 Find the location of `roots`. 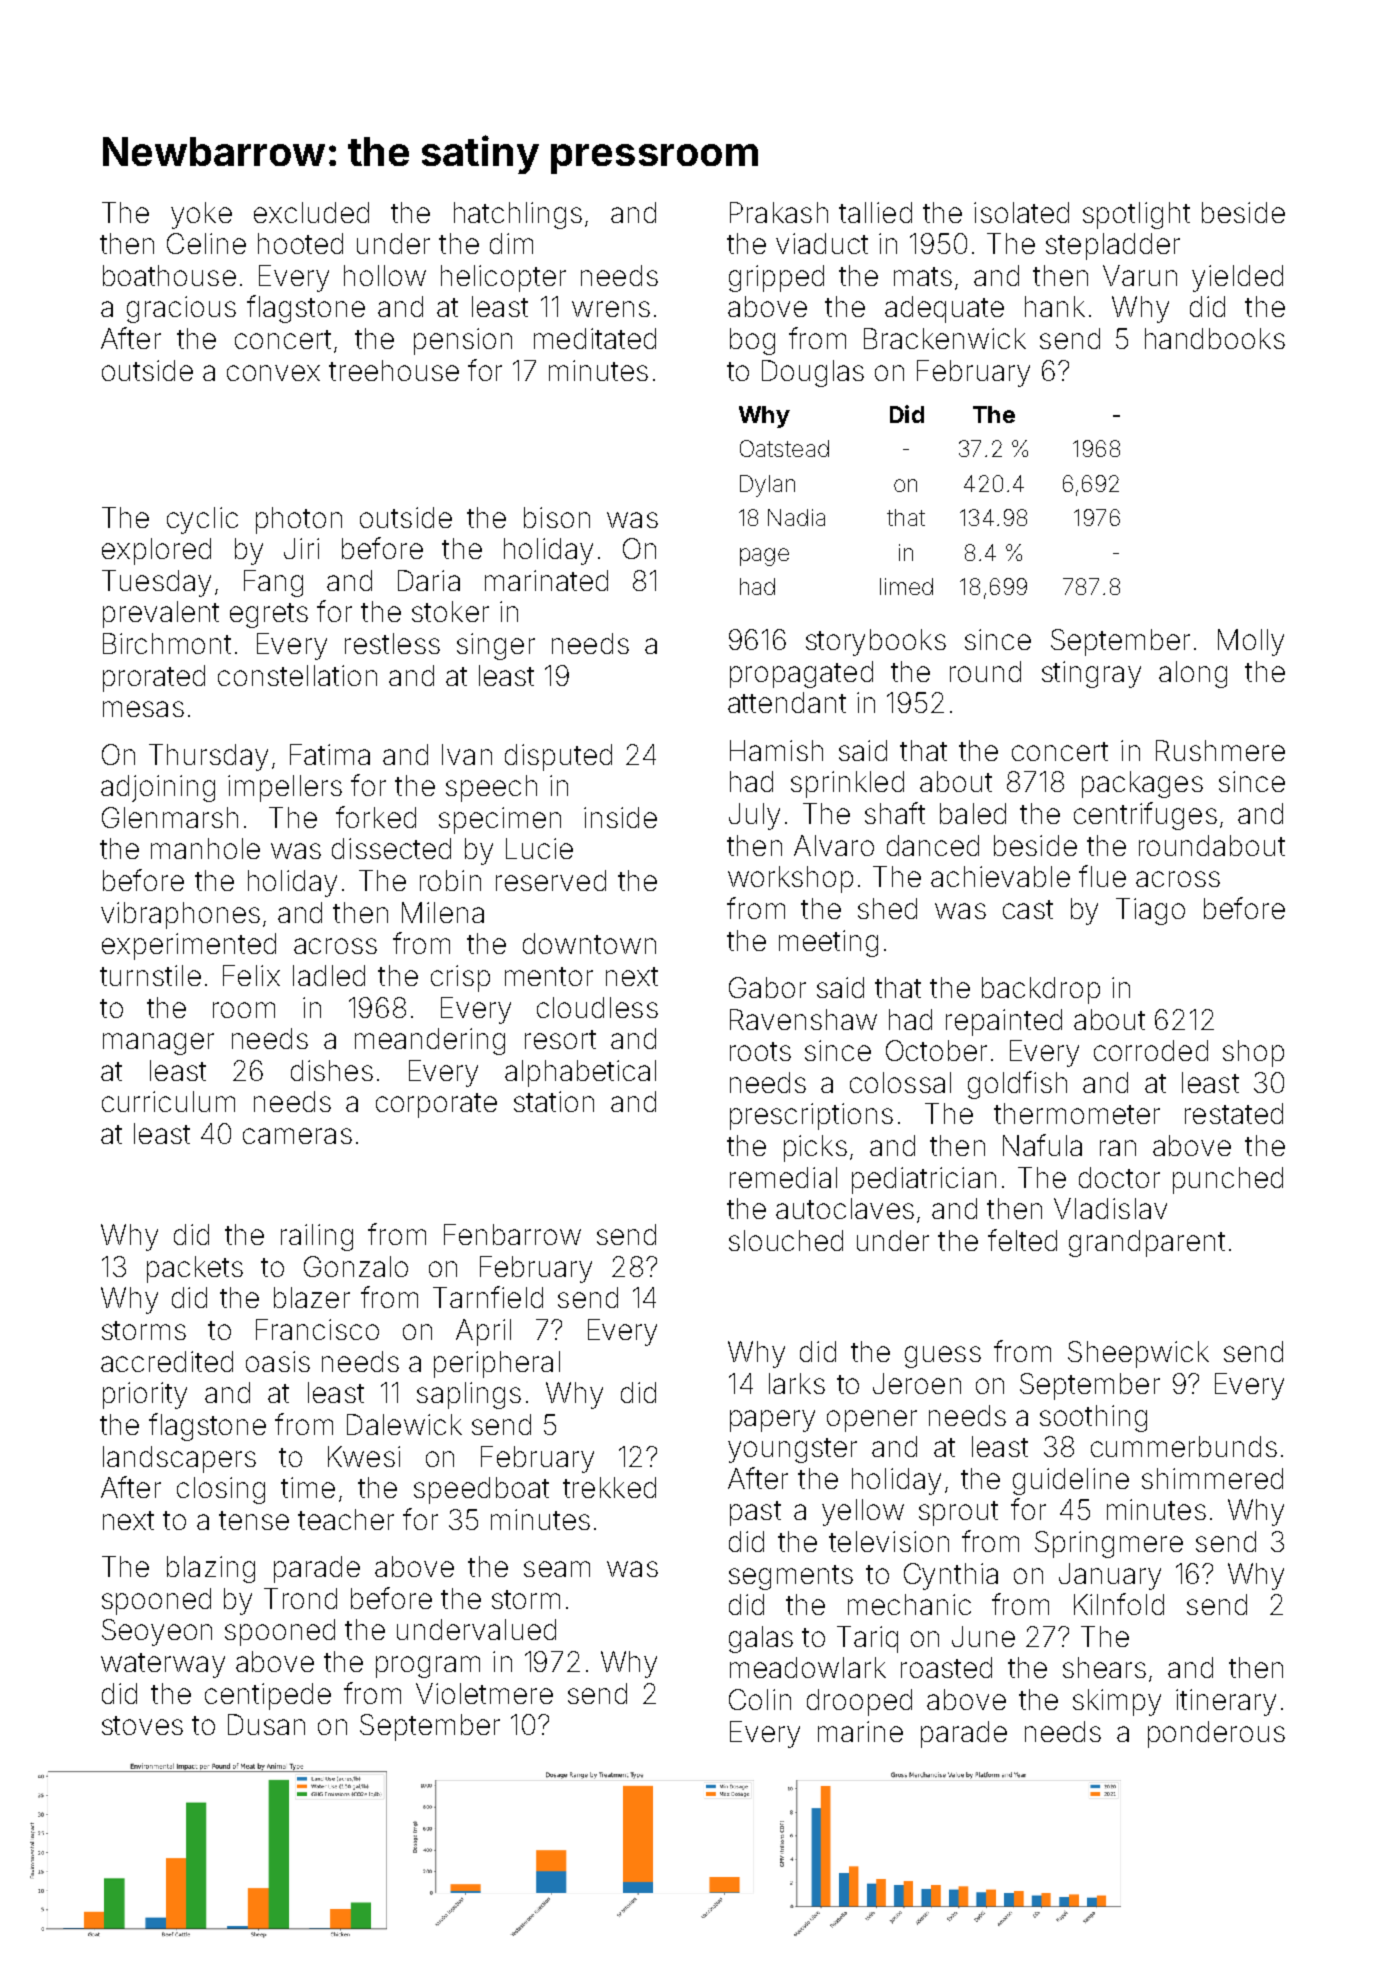

roots is located at coordinates (760, 1051).
